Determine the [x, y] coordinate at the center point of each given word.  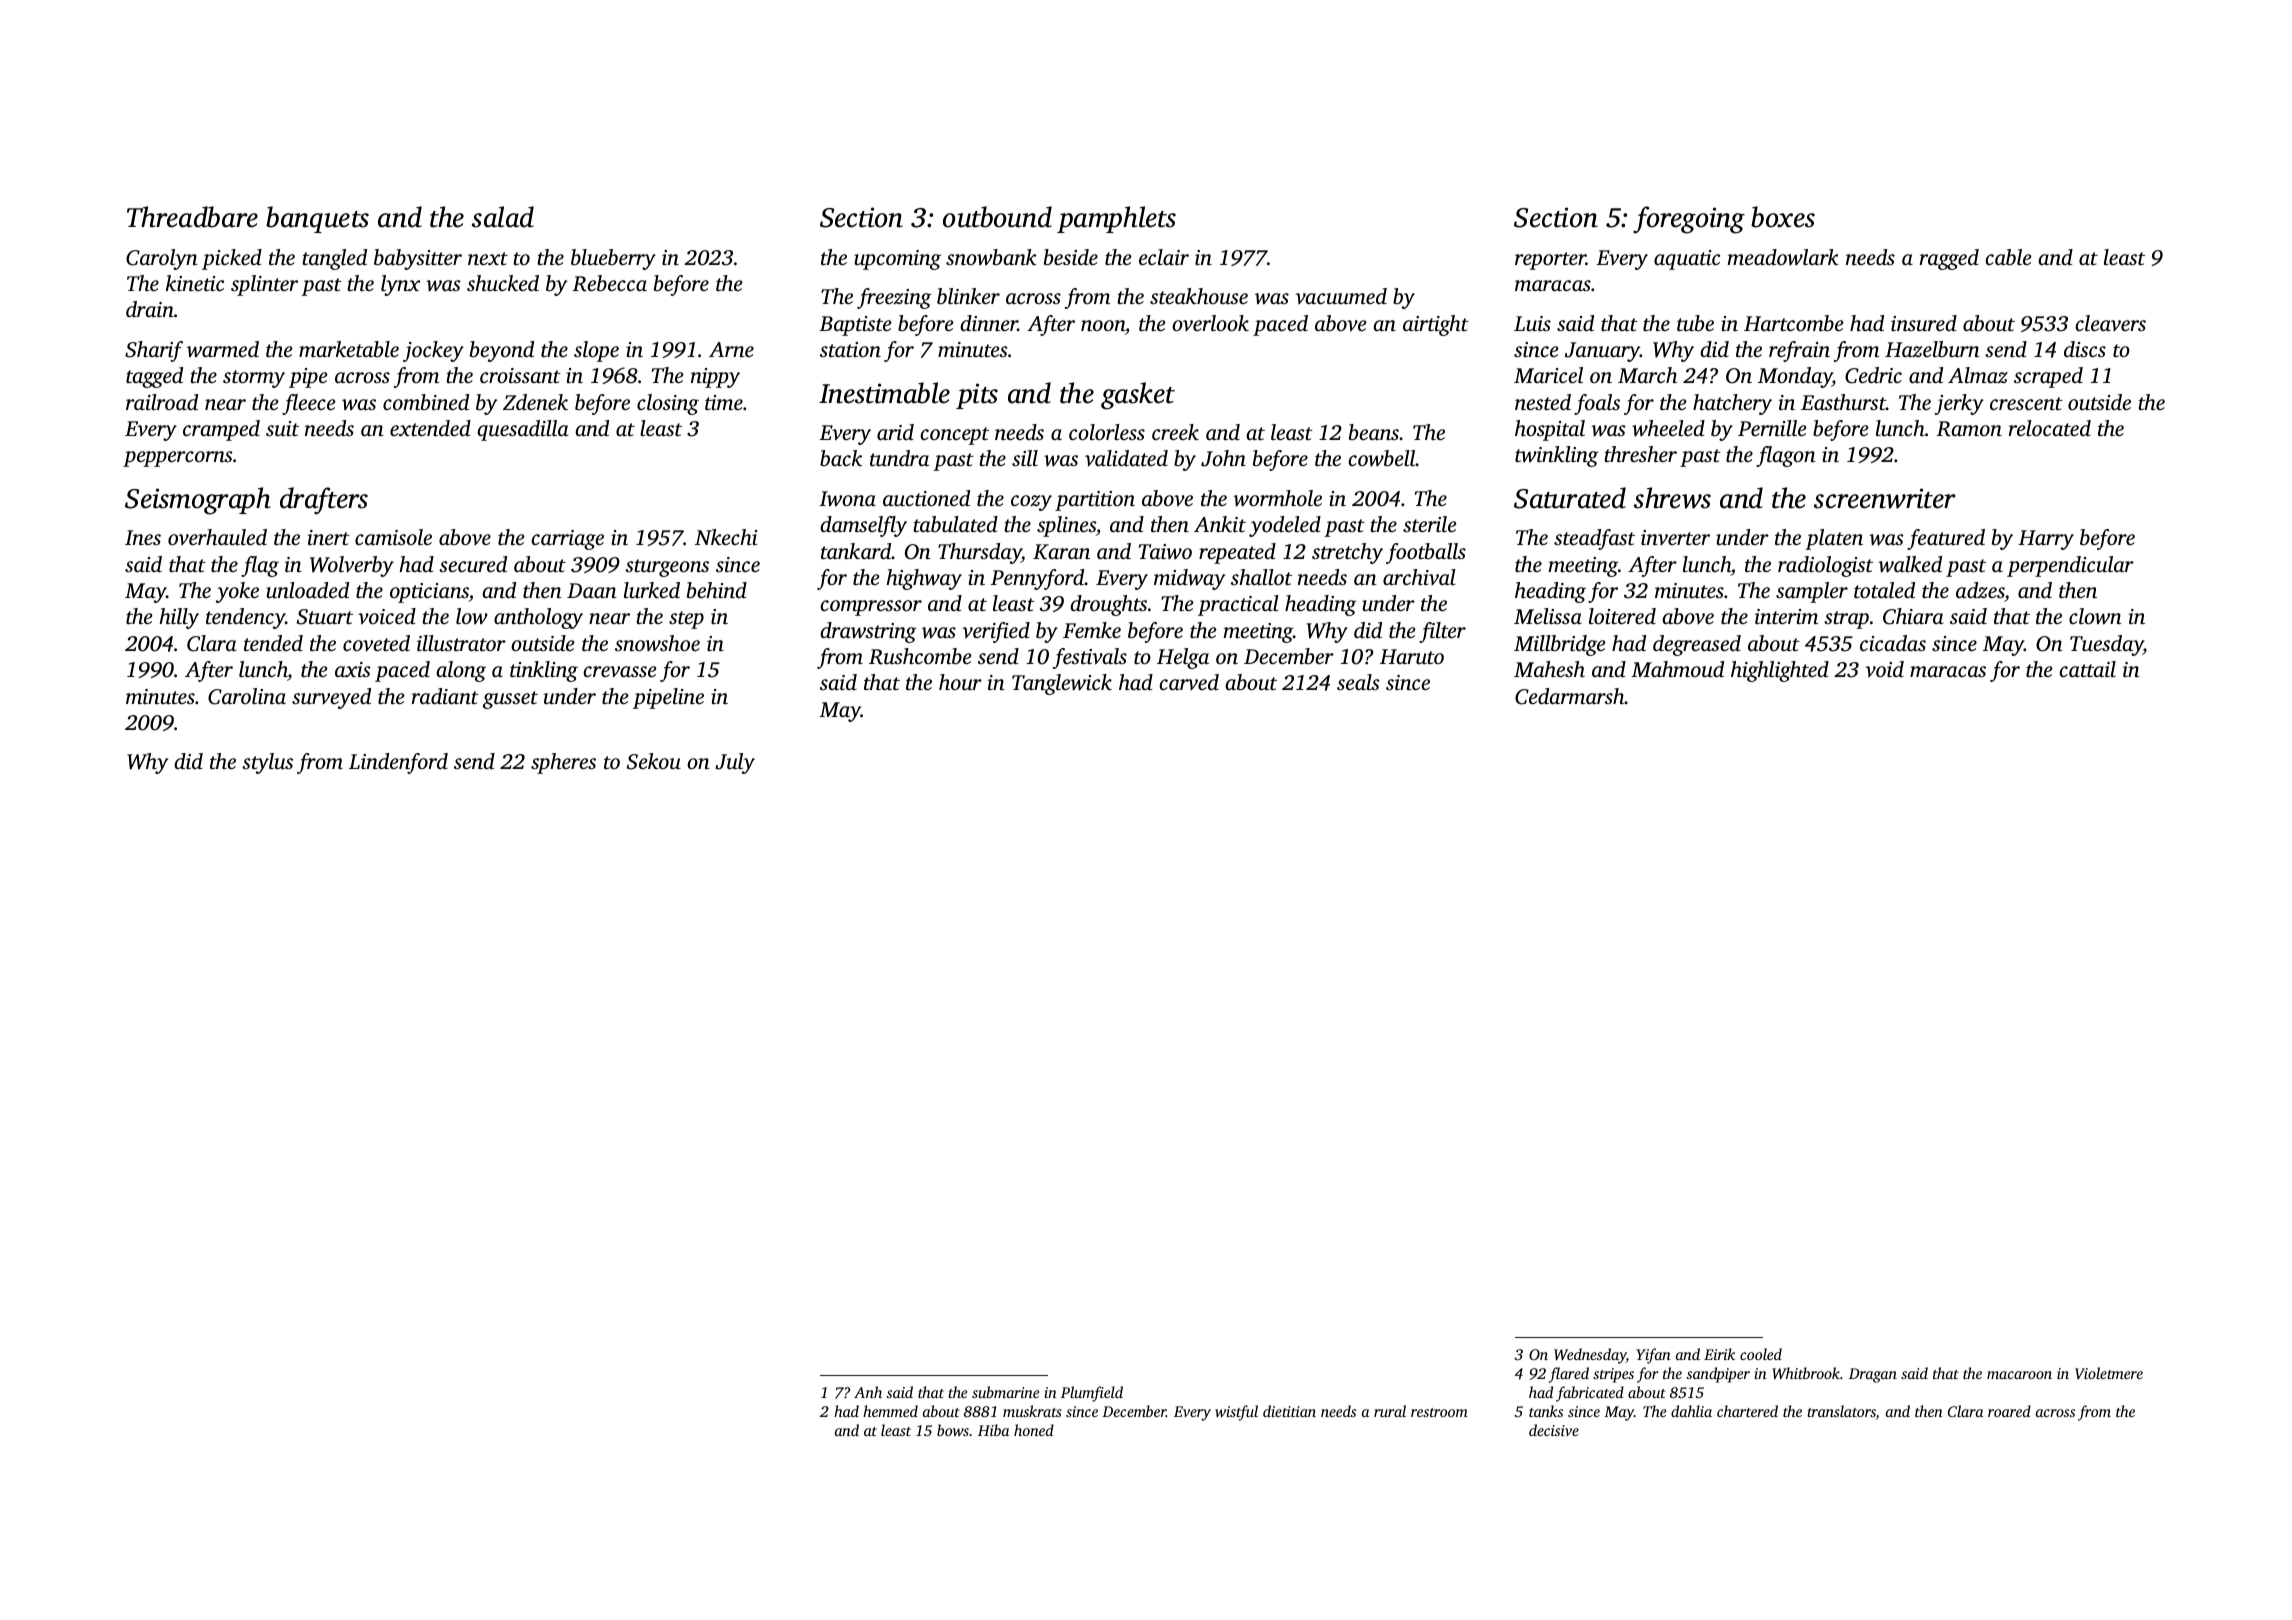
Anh [868, 1392]
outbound [997, 217]
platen [1834, 539]
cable [2008, 257]
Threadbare [192, 217]
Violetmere [2109, 1373]
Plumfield [1092, 1394]
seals [1358, 682]
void [1884, 669]
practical [1238, 605]
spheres [563, 763]
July [735, 763]
